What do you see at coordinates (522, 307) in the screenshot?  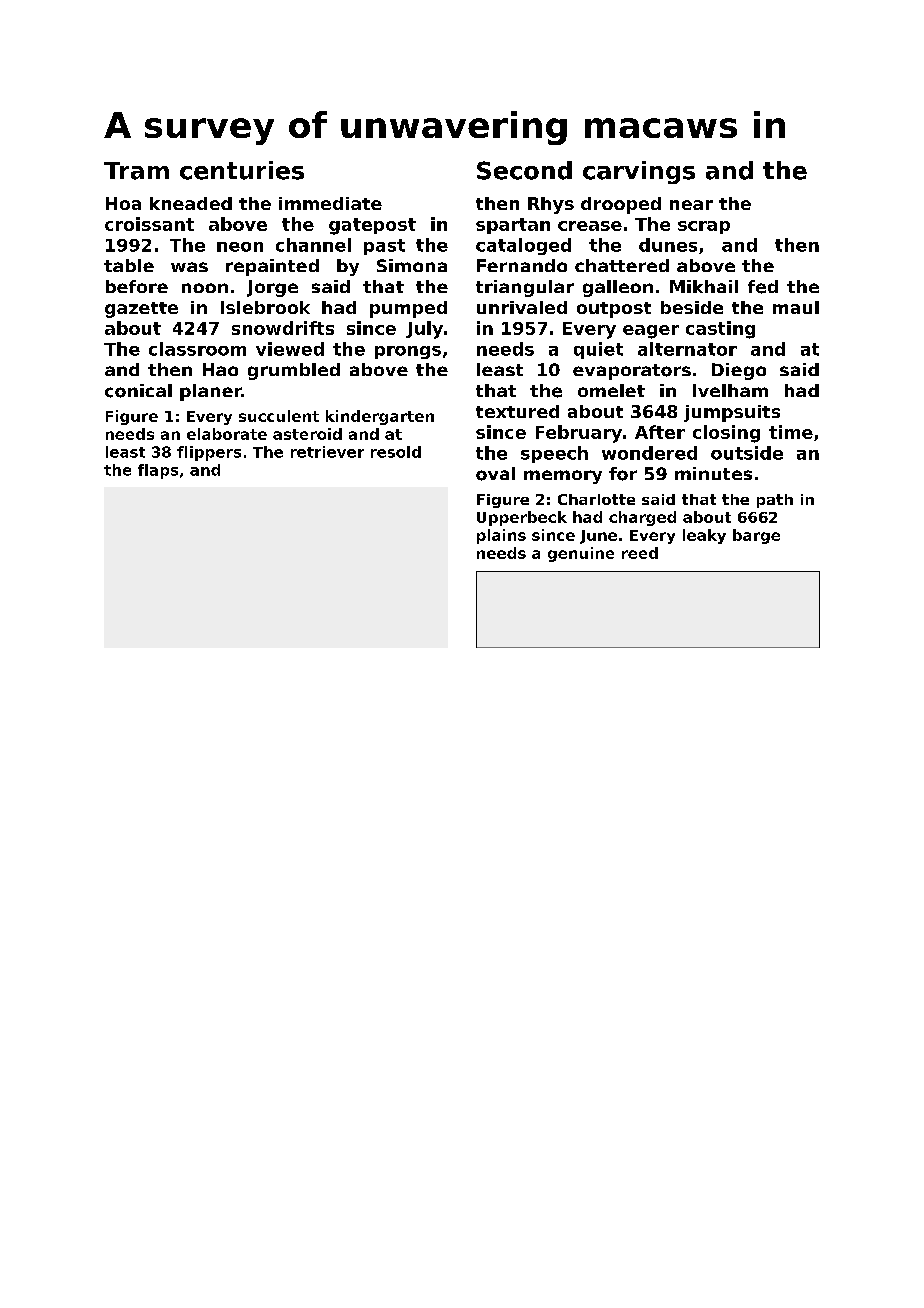 I see `unrivaled` at bounding box center [522, 307].
